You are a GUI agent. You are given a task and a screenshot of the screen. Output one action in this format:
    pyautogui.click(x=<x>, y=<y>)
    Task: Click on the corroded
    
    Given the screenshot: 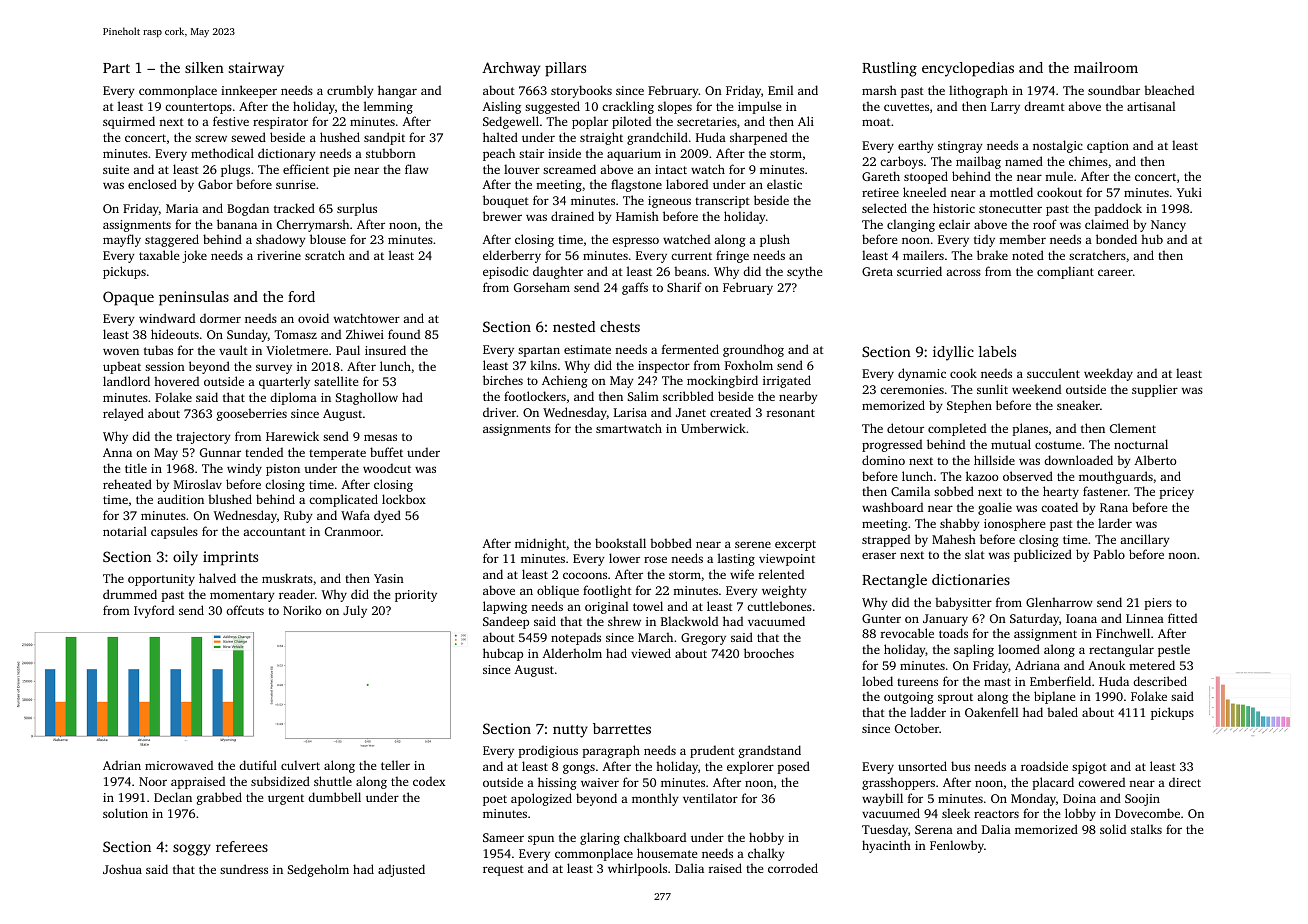 What is the action you would take?
    pyautogui.click(x=793, y=868)
